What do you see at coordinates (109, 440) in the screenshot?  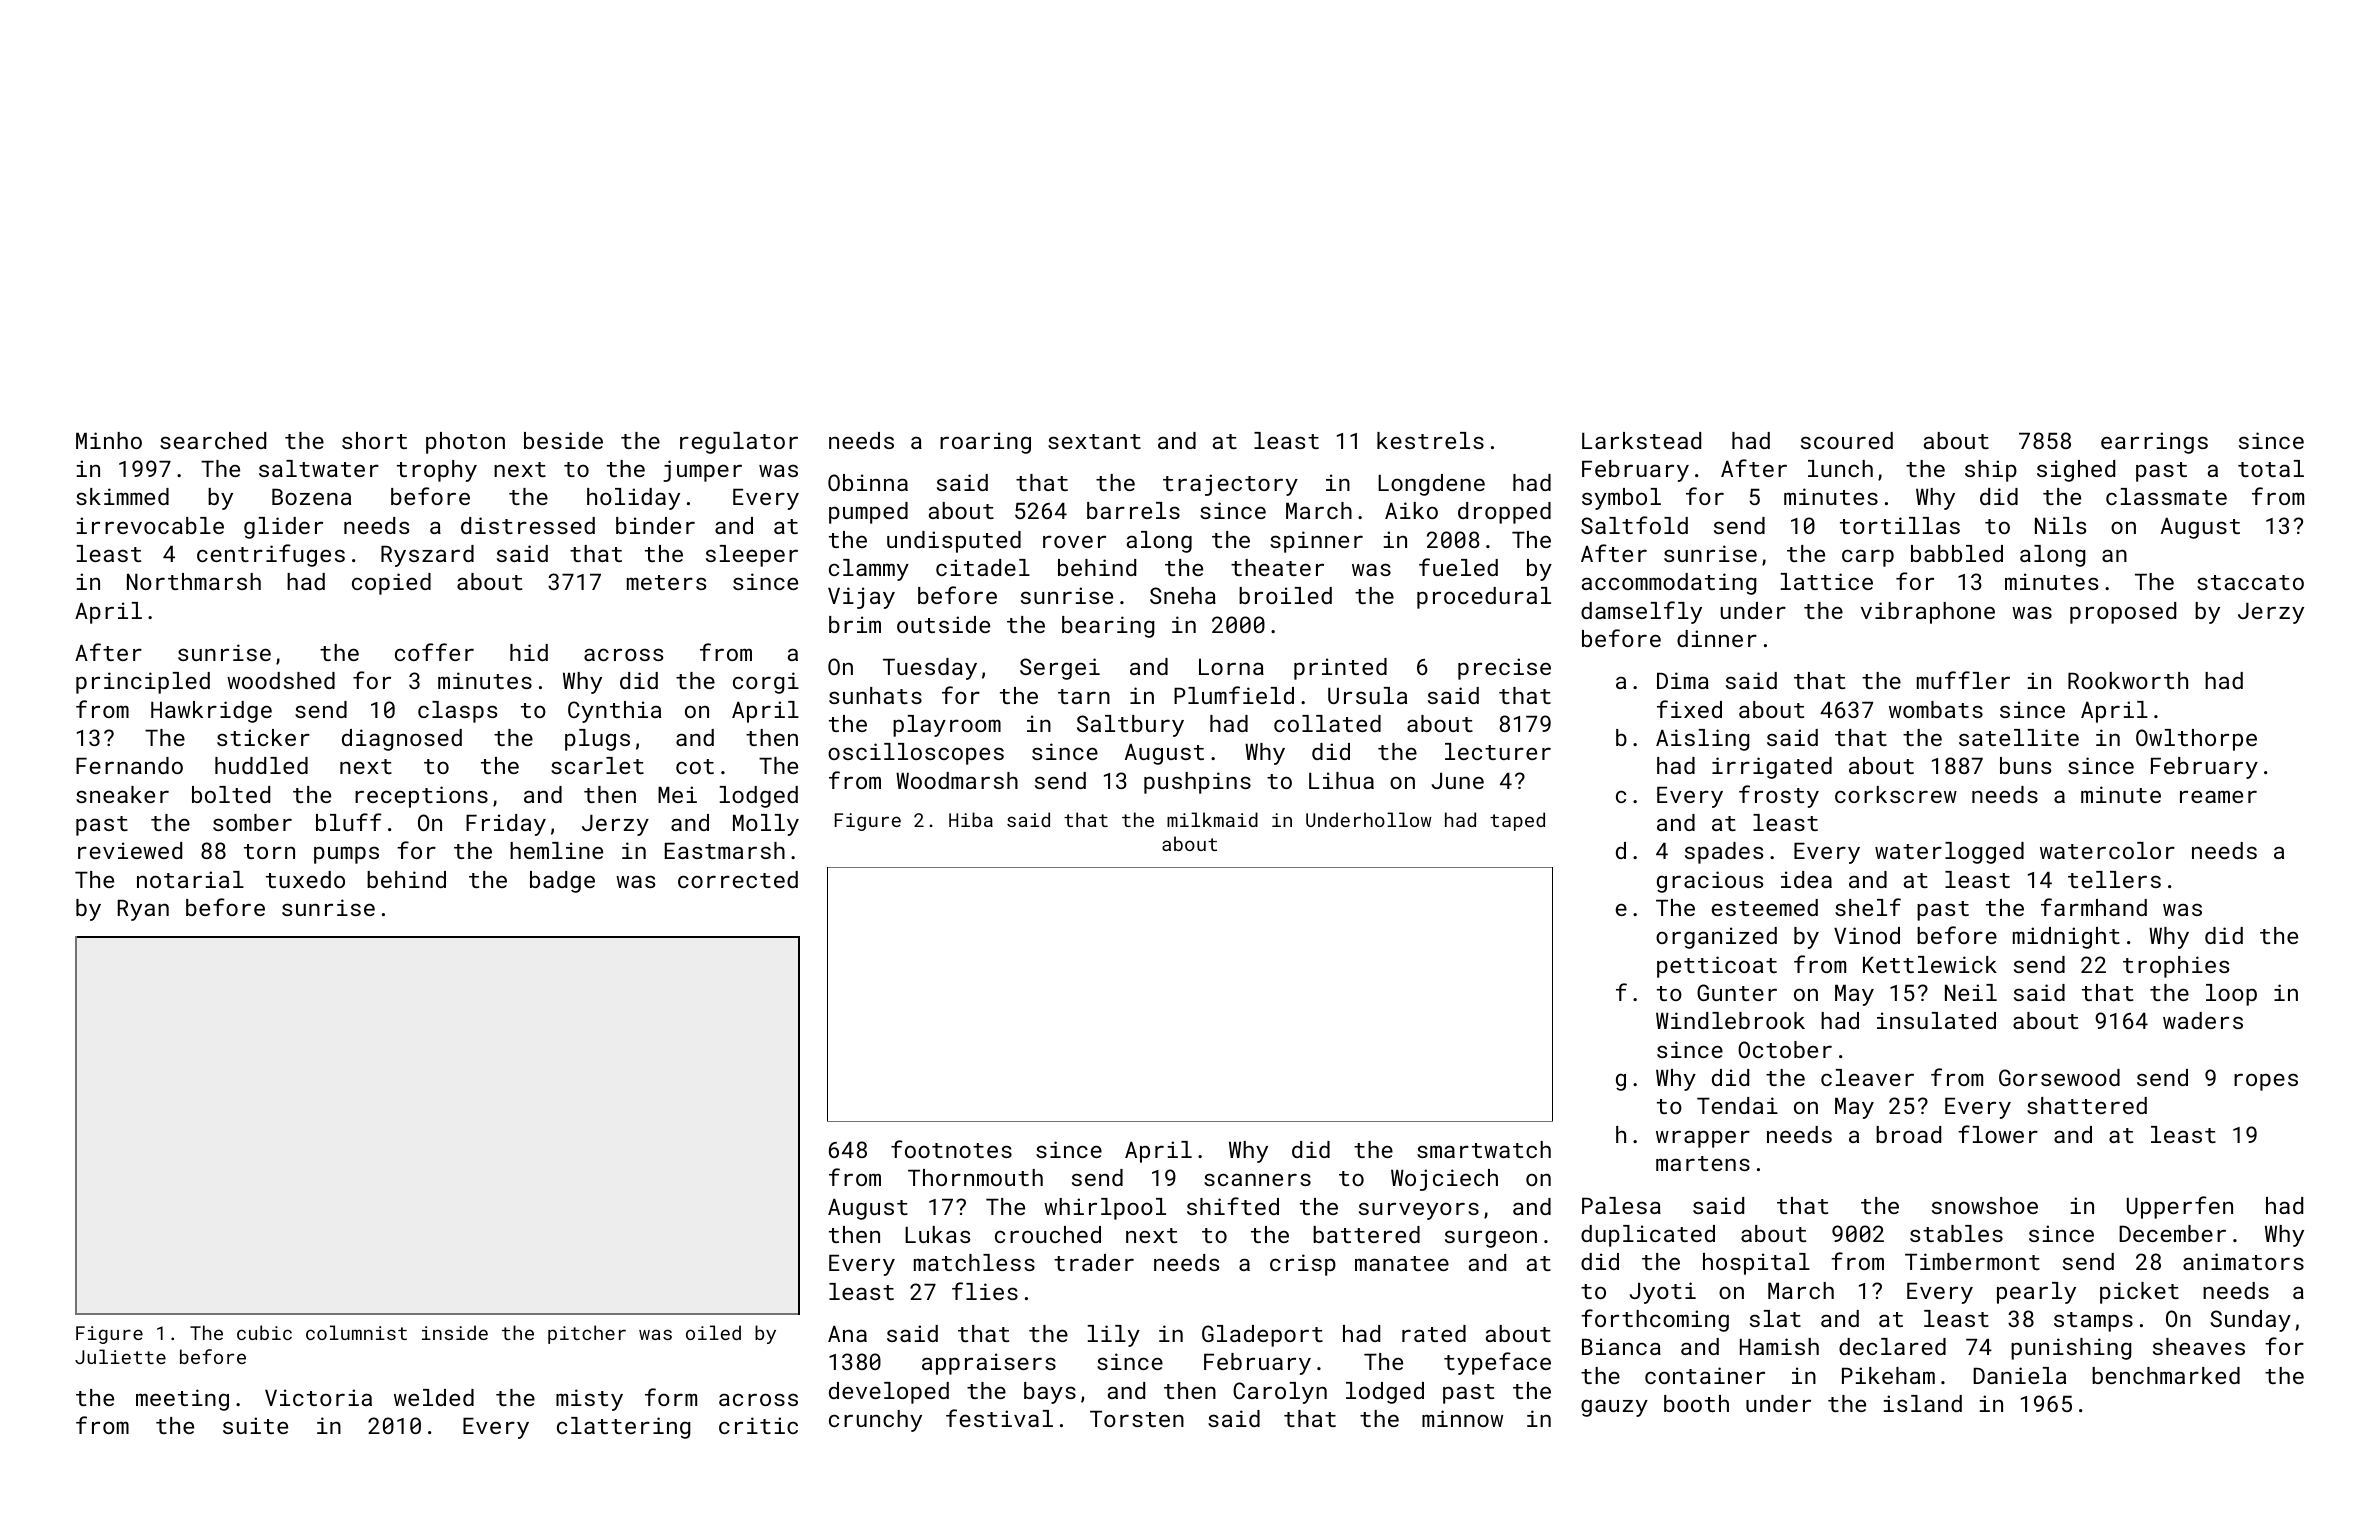 I see `Minho` at bounding box center [109, 440].
